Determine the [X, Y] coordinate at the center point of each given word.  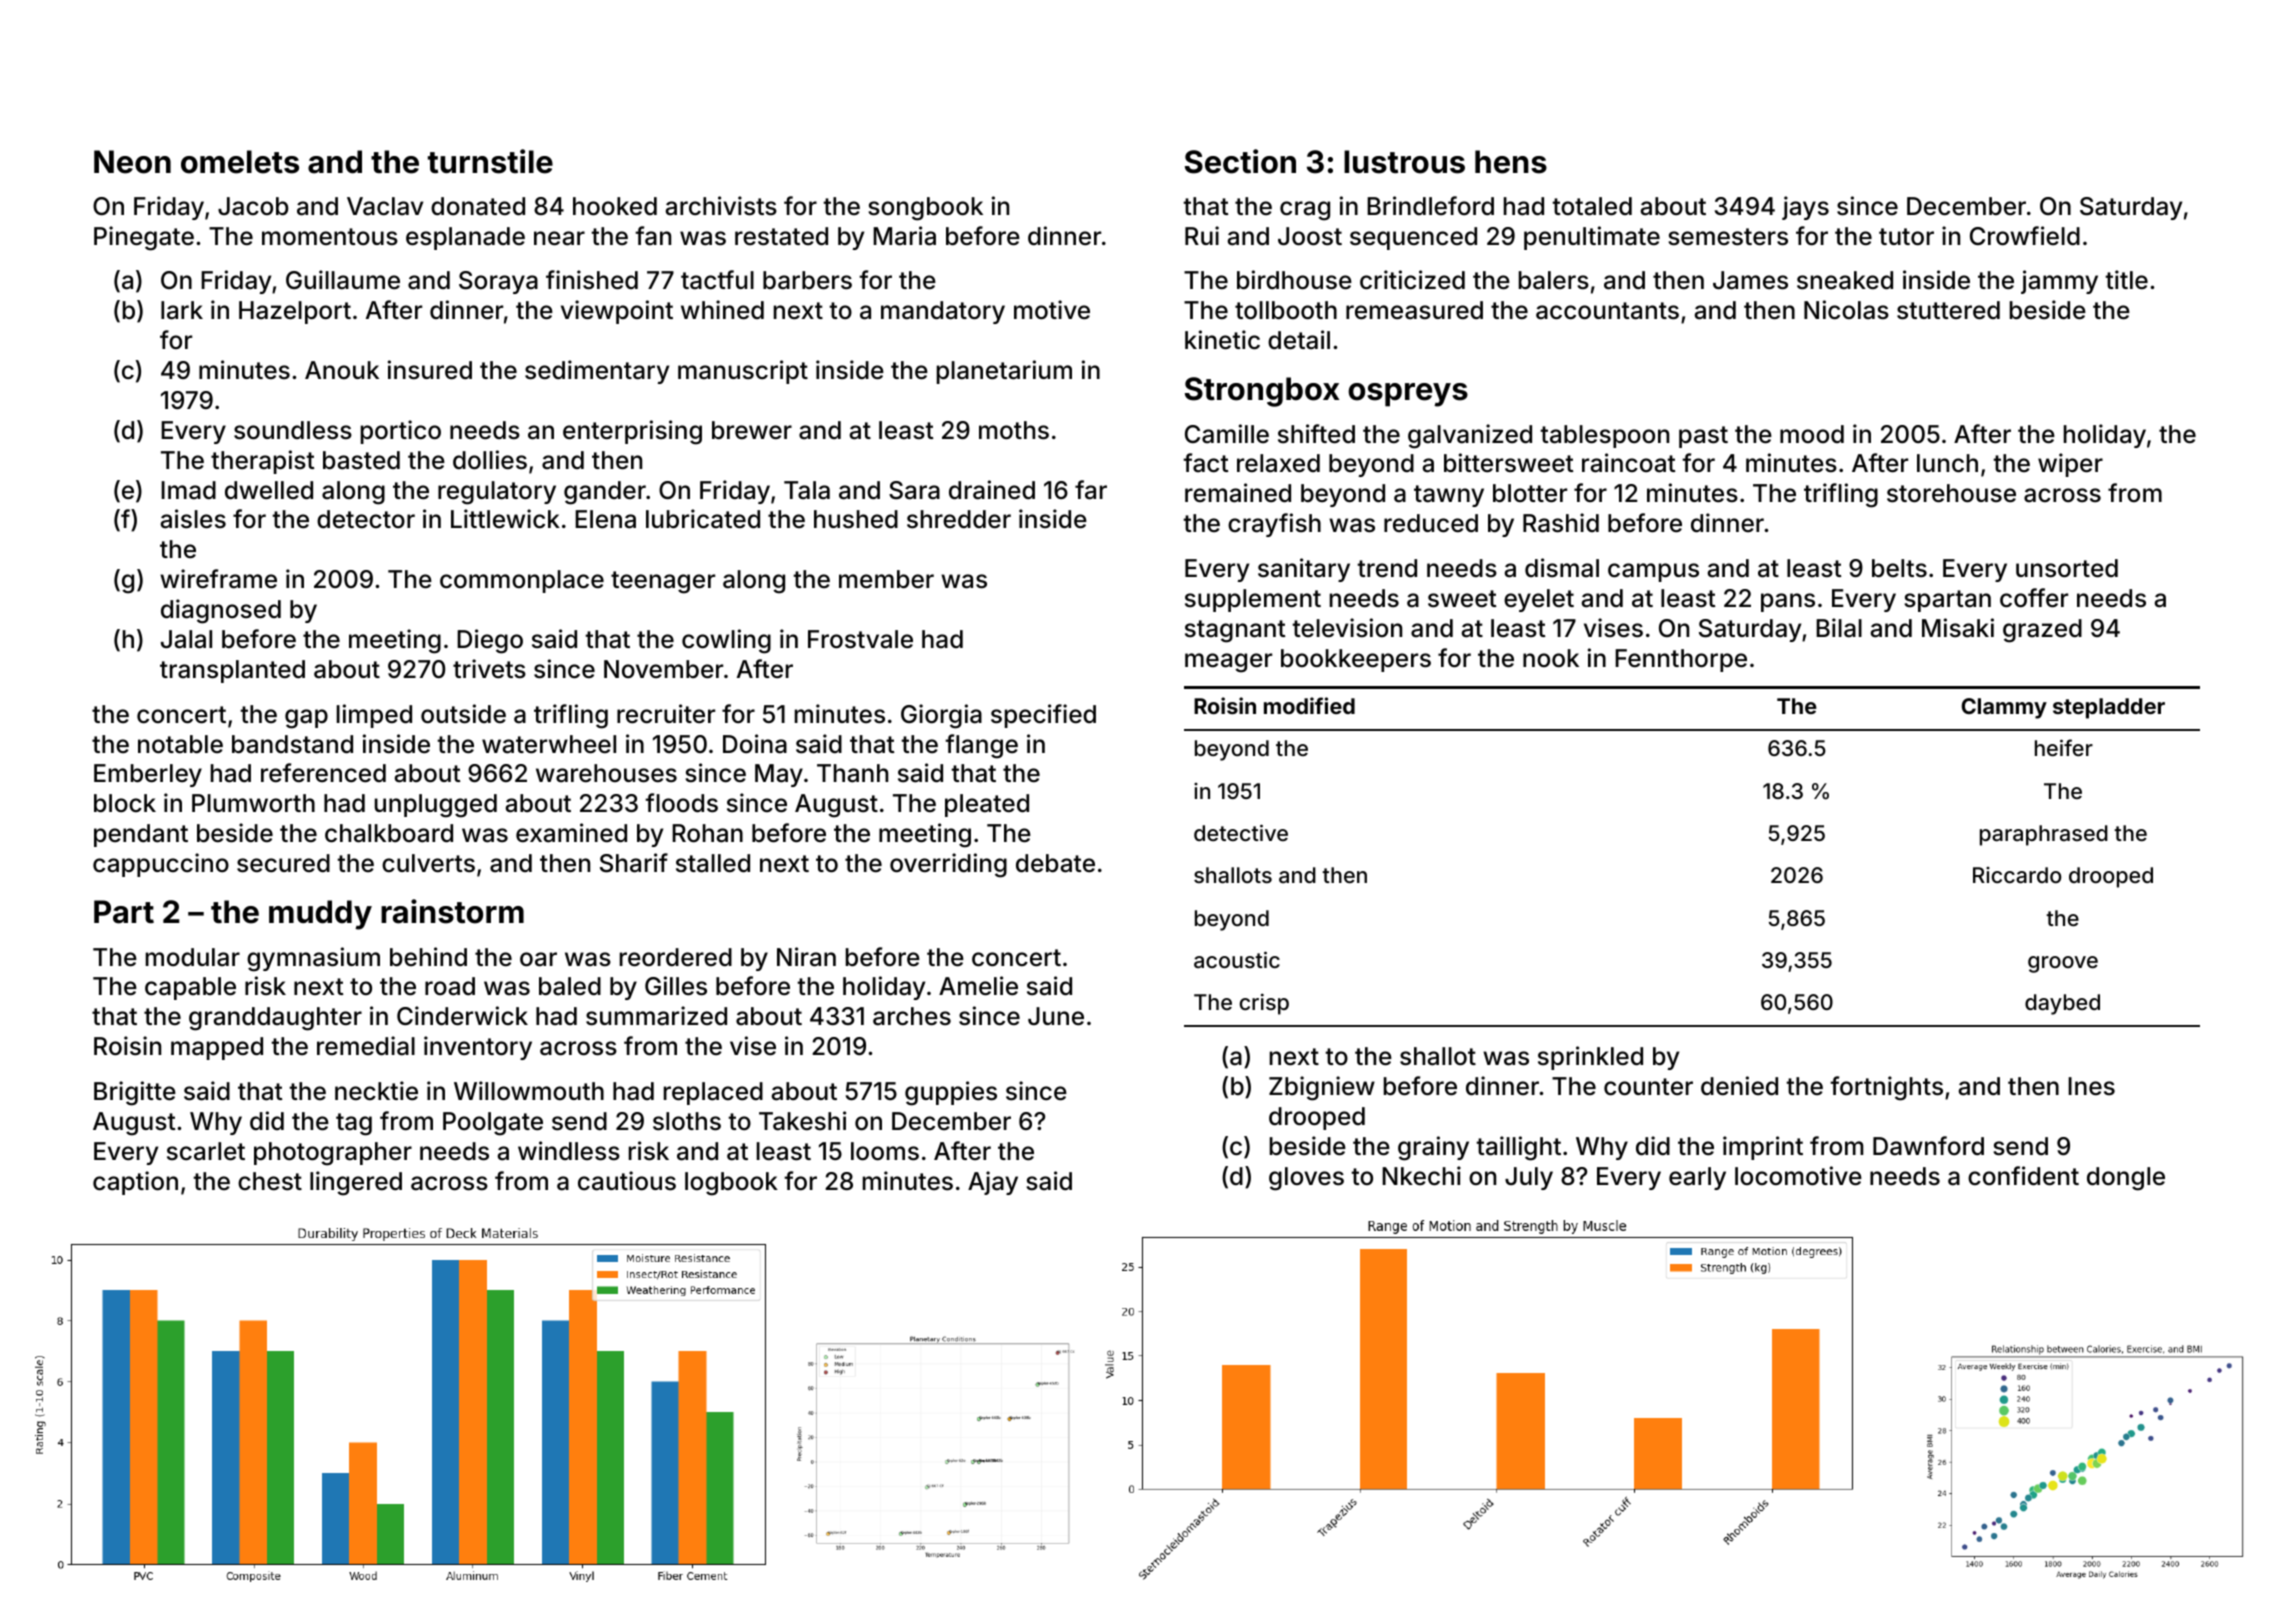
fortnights [1886, 1088]
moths [1014, 430]
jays [1805, 208]
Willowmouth [529, 1091]
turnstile [490, 161]
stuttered [1948, 310]
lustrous [1404, 162]
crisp [1264, 1004]
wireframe [218, 579]
